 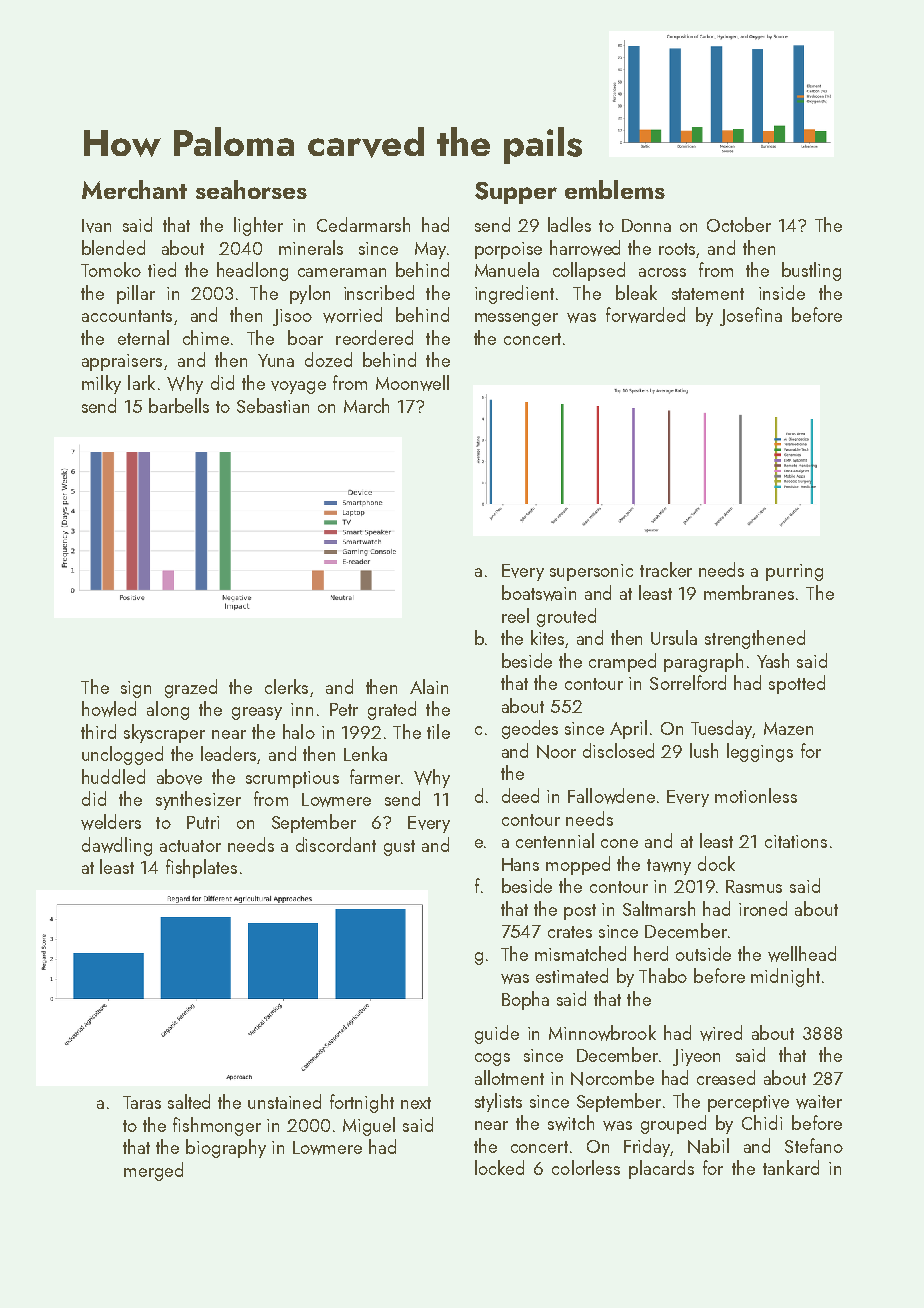 What do you see at coordinates (721, 1033) in the document?
I see `wired` at bounding box center [721, 1033].
